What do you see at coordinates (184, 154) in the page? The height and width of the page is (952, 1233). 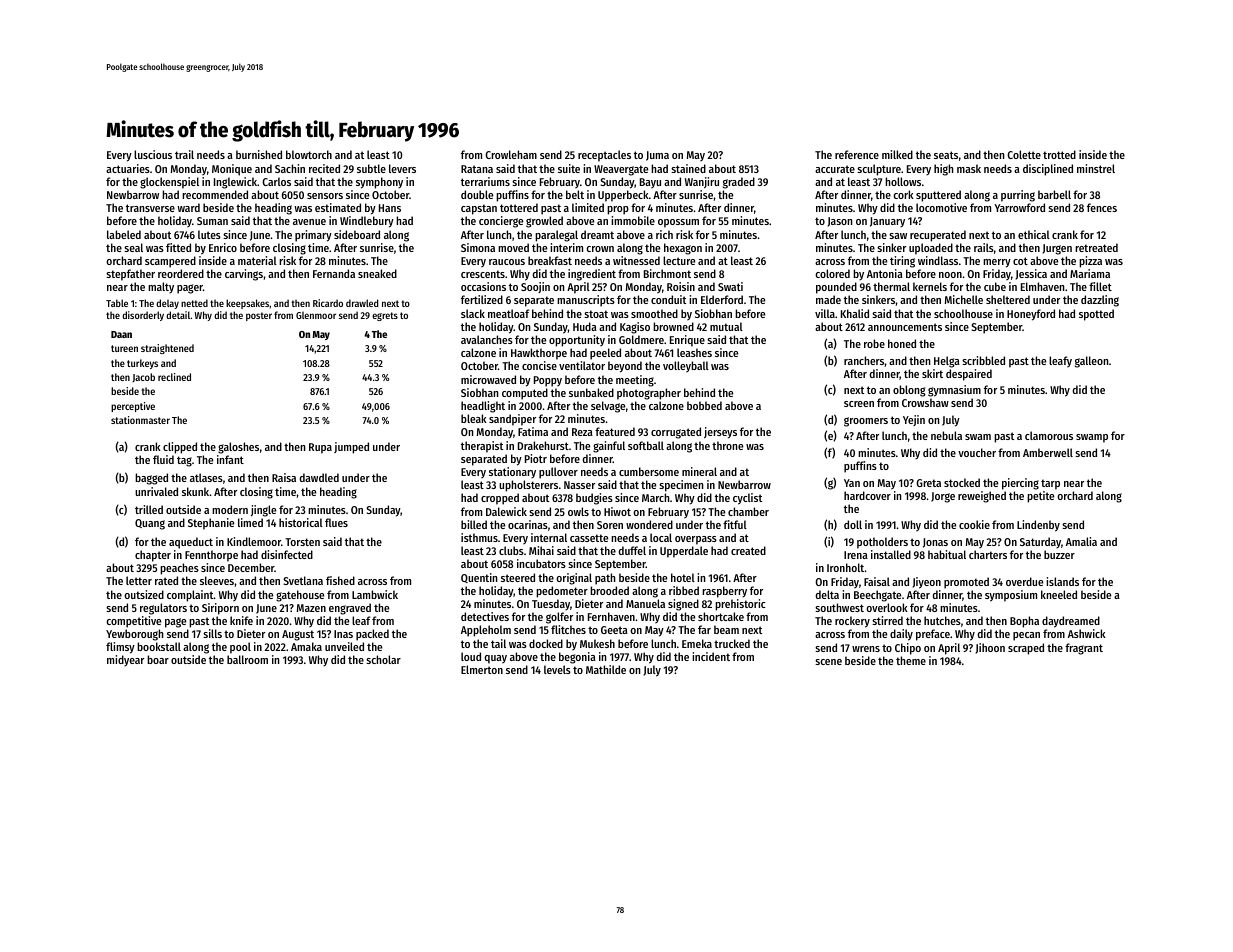 I see `trail` at bounding box center [184, 154].
